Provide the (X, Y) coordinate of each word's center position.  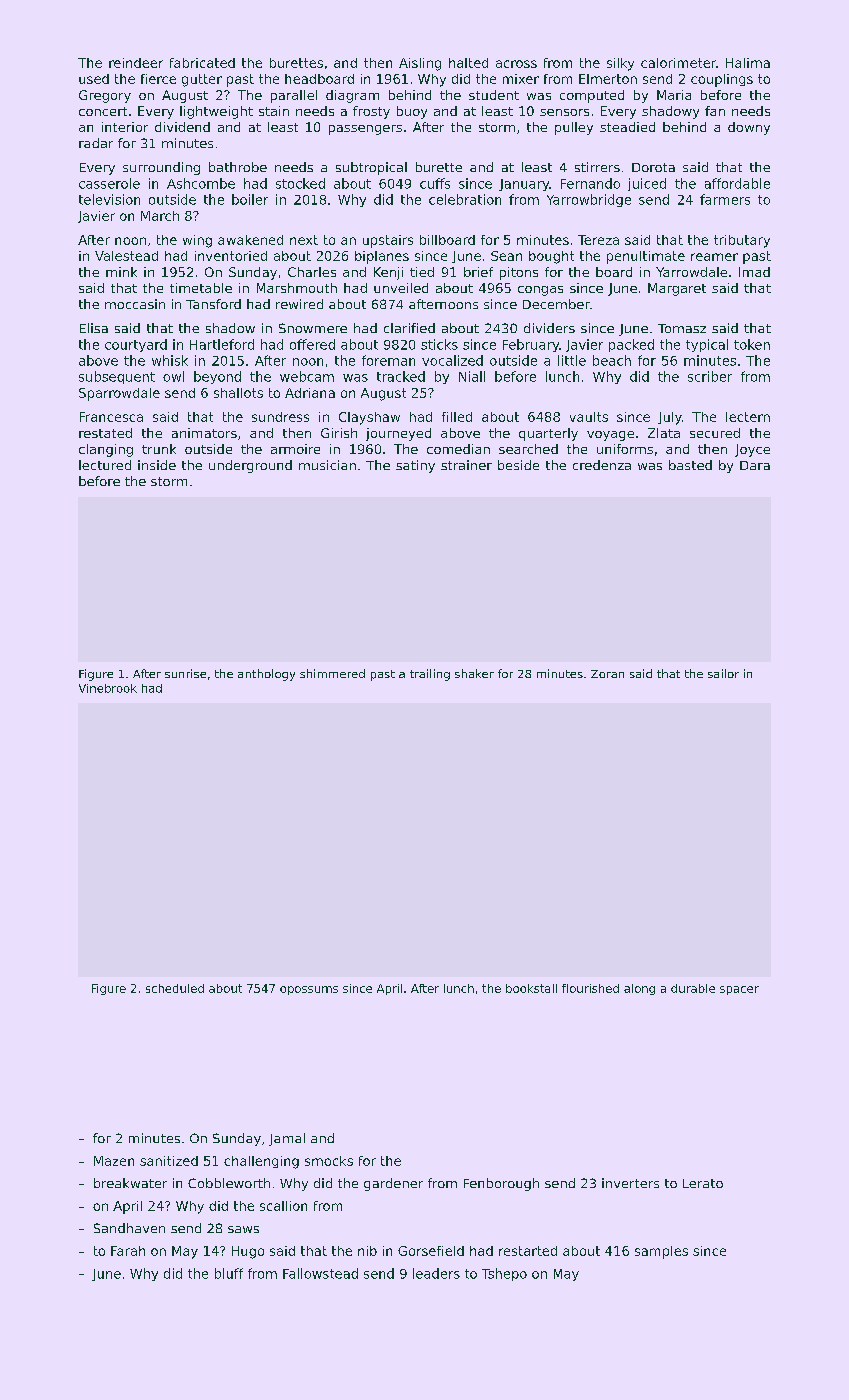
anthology (266, 675)
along (639, 989)
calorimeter (678, 63)
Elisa (94, 328)
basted (690, 465)
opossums (309, 990)
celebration (465, 199)
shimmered (332, 673)
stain (274, 111)
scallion (283, 1206)
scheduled (175, 988)
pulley (574, 128)
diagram (352, 96)
